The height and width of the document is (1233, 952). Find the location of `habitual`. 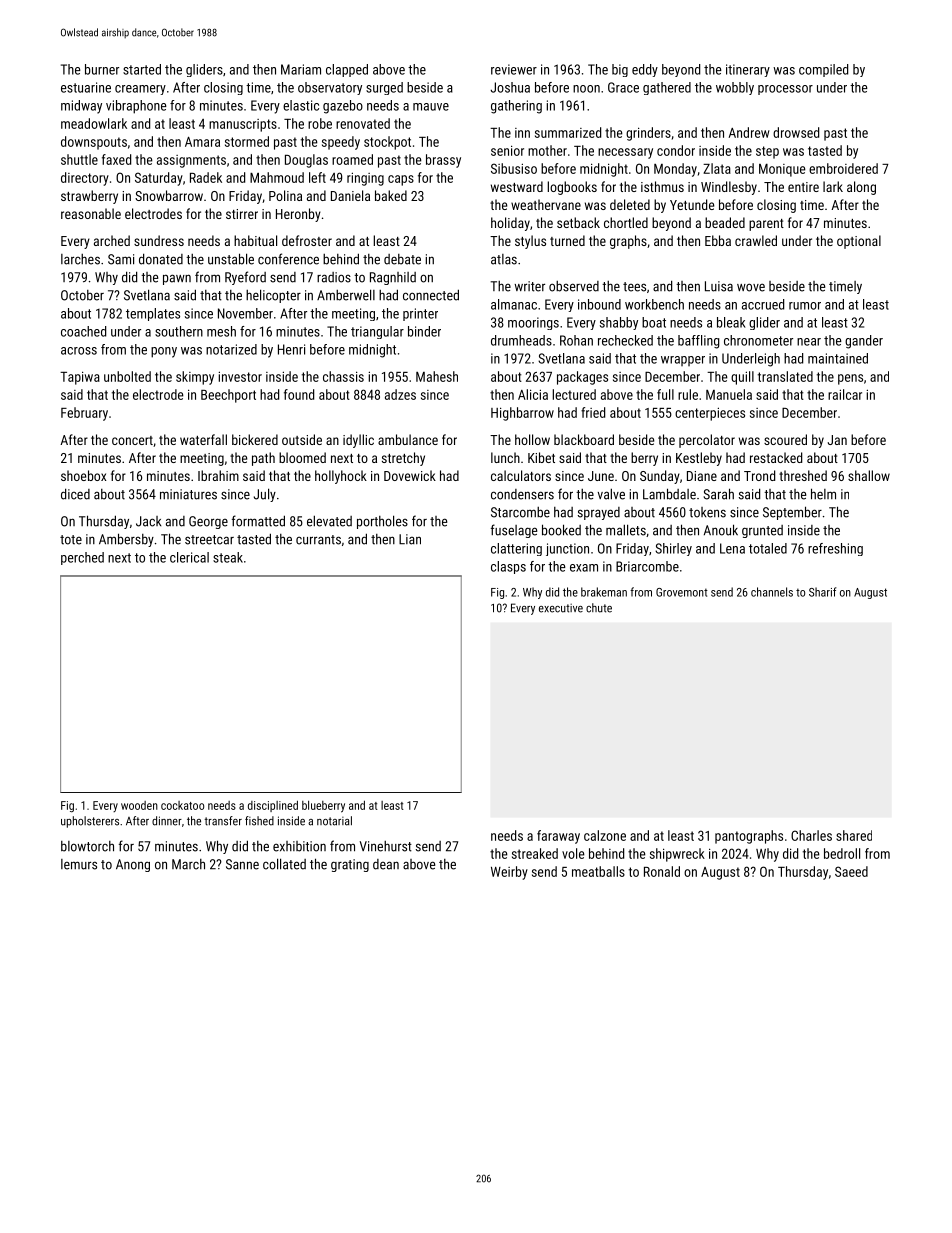

habitual is located at coordinates (255, 240).
